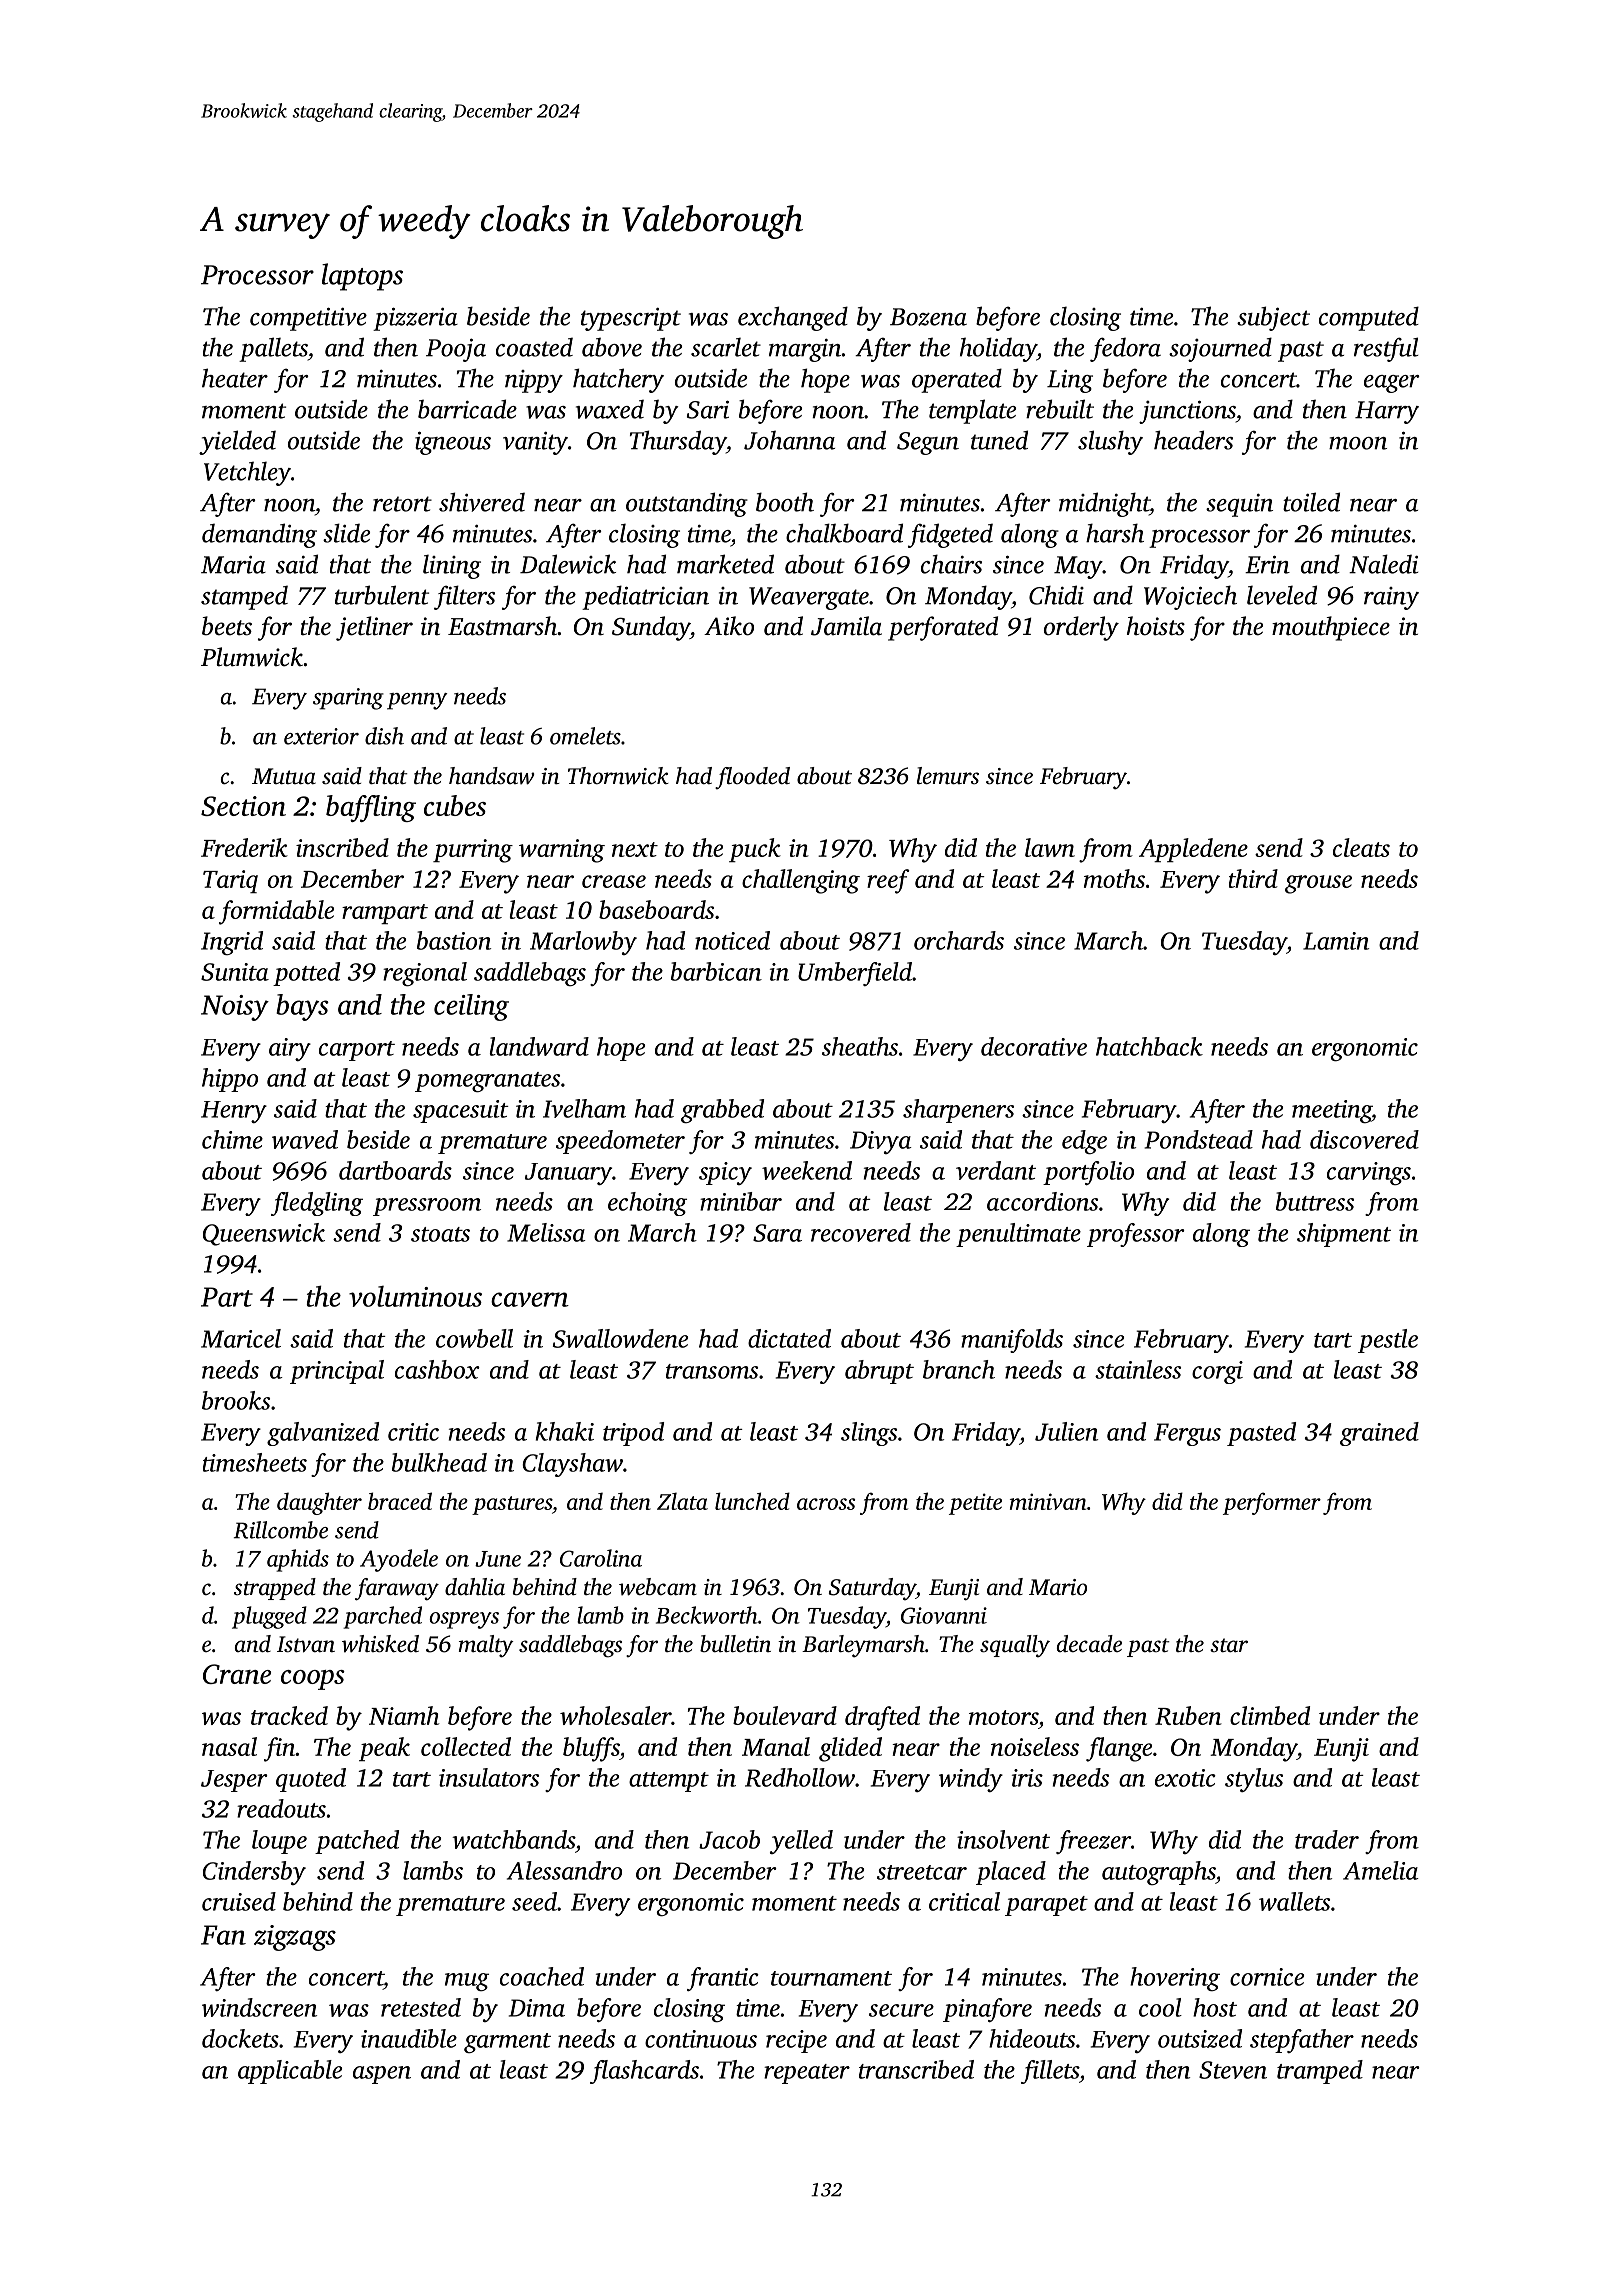 The height and width of the screenshot is (2292, 1620). I want to click on exchanged, so click(793, 318).
